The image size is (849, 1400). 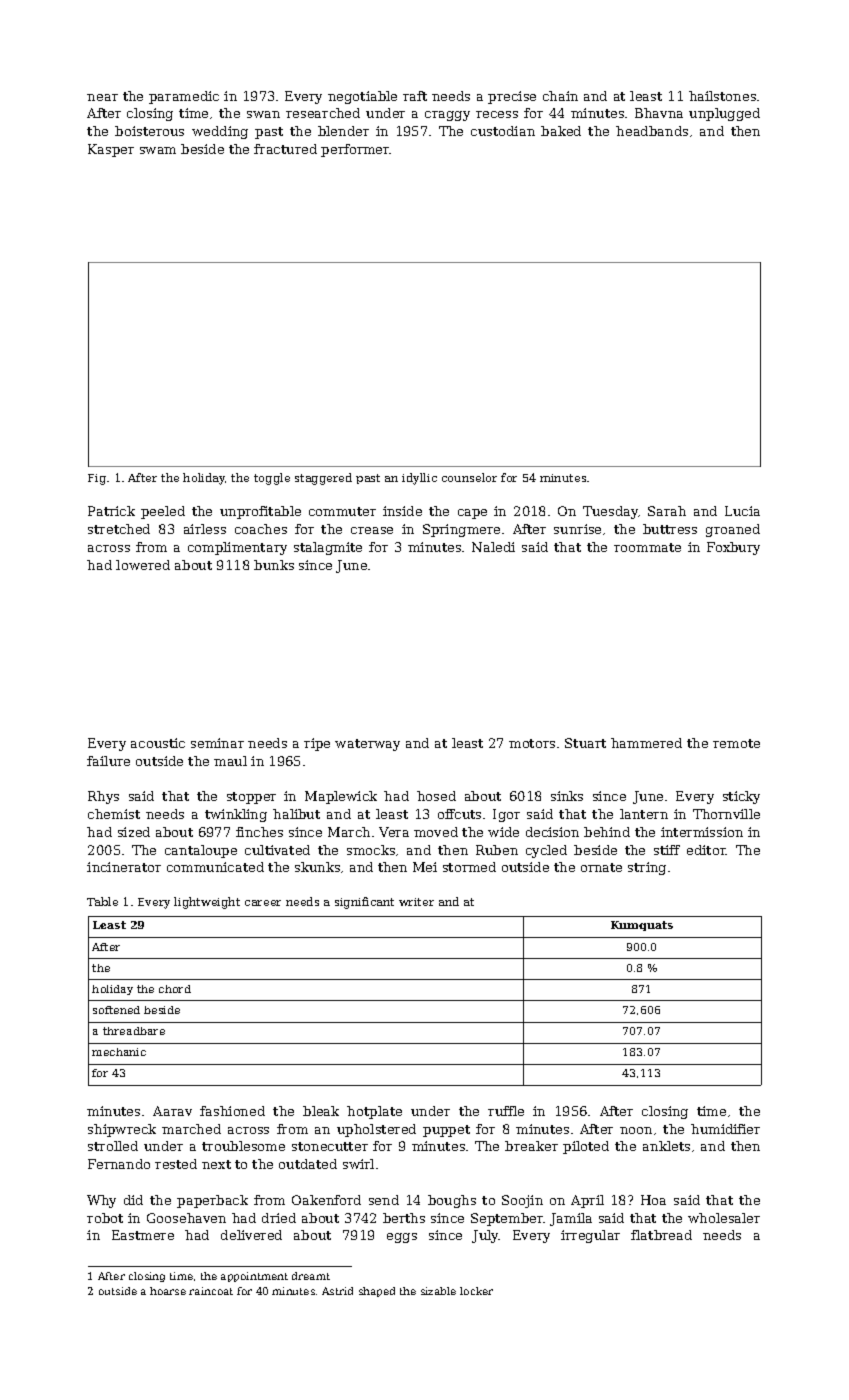 I want to click on ruffle, so click(x=506, y=1111).
